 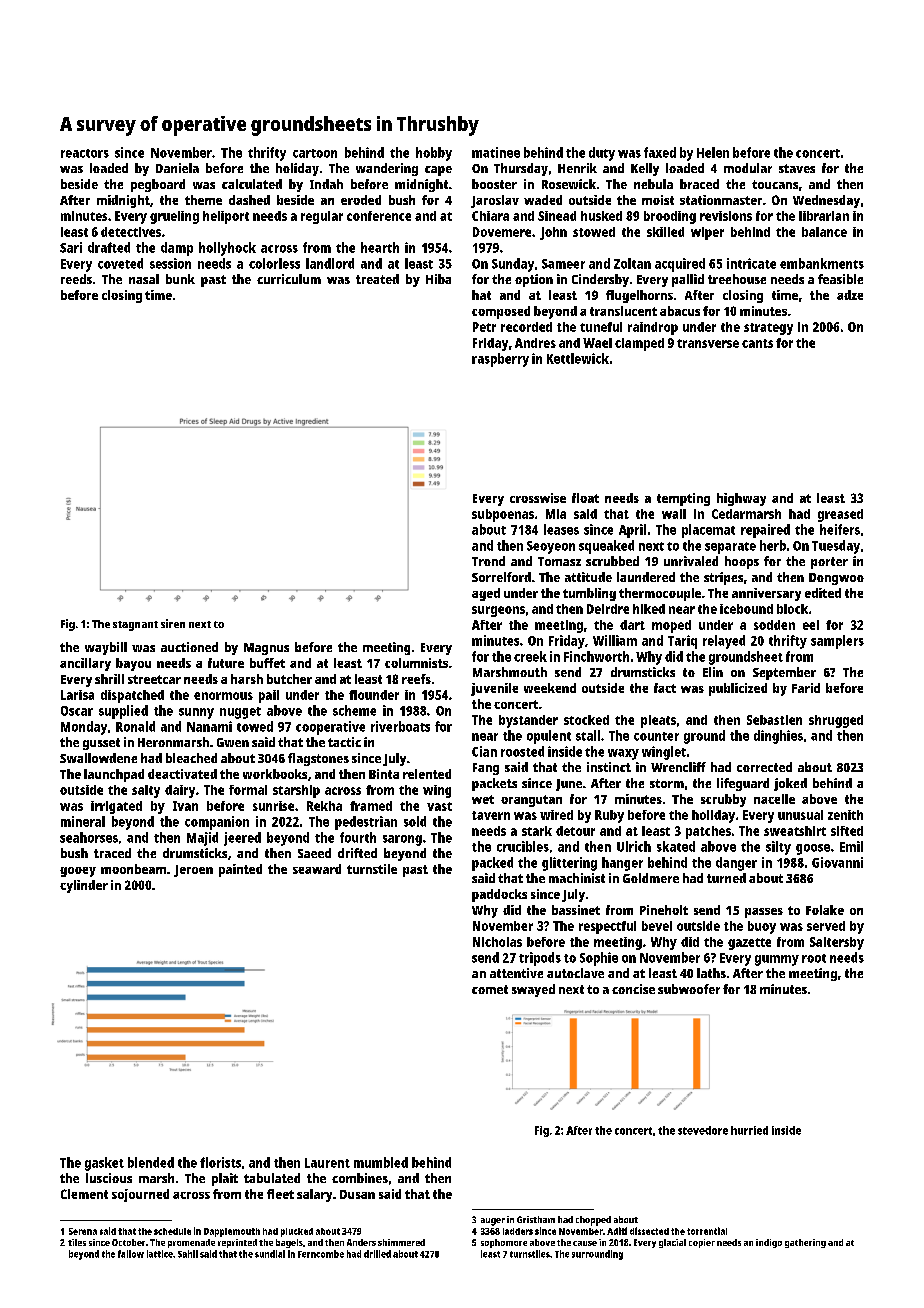 What do you see at coordinates (486, 594) in the document?
I see `aged` at bounding box center [486, 594].
